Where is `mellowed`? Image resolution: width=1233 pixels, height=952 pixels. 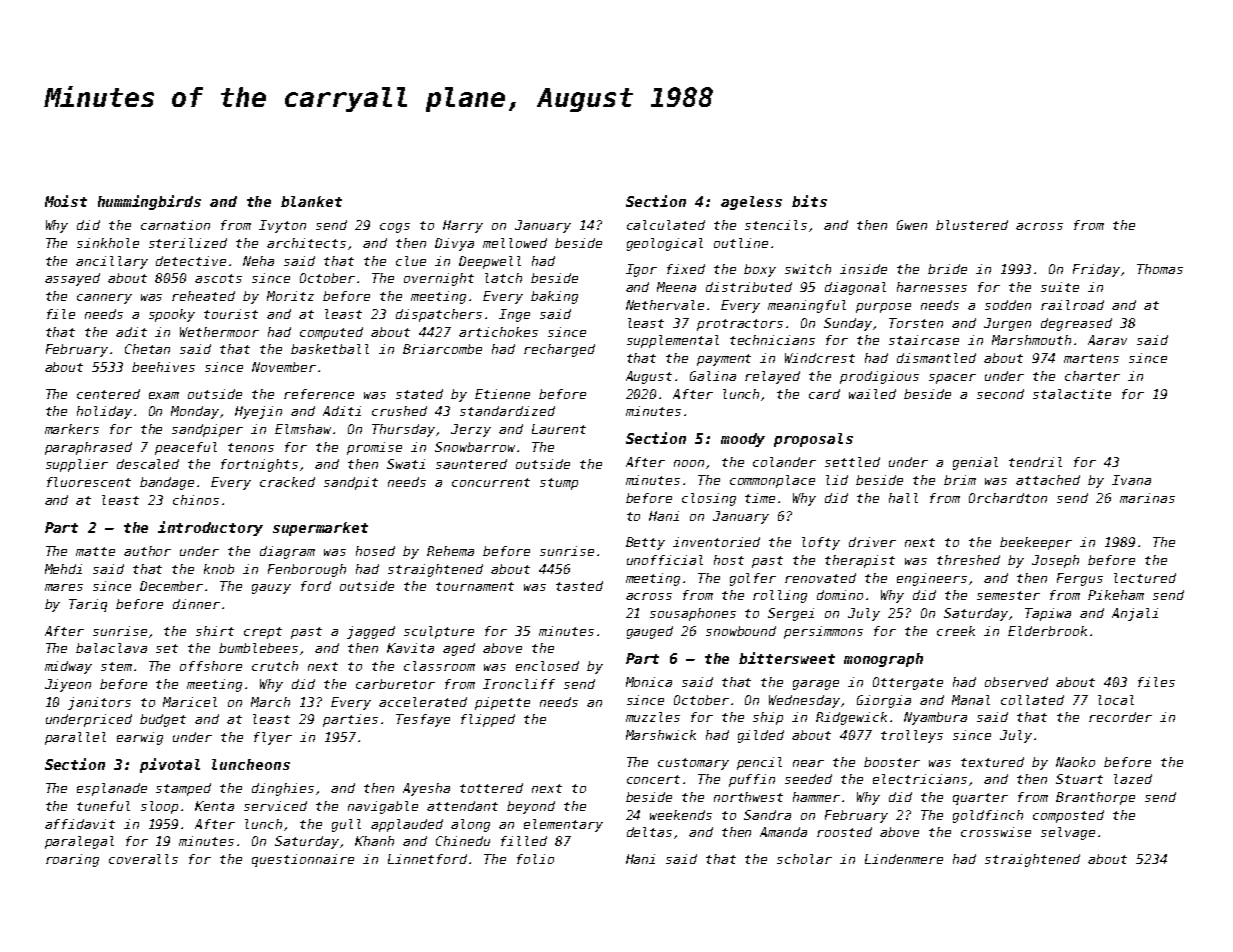
mellowed is located at coordinates (515, 243).
